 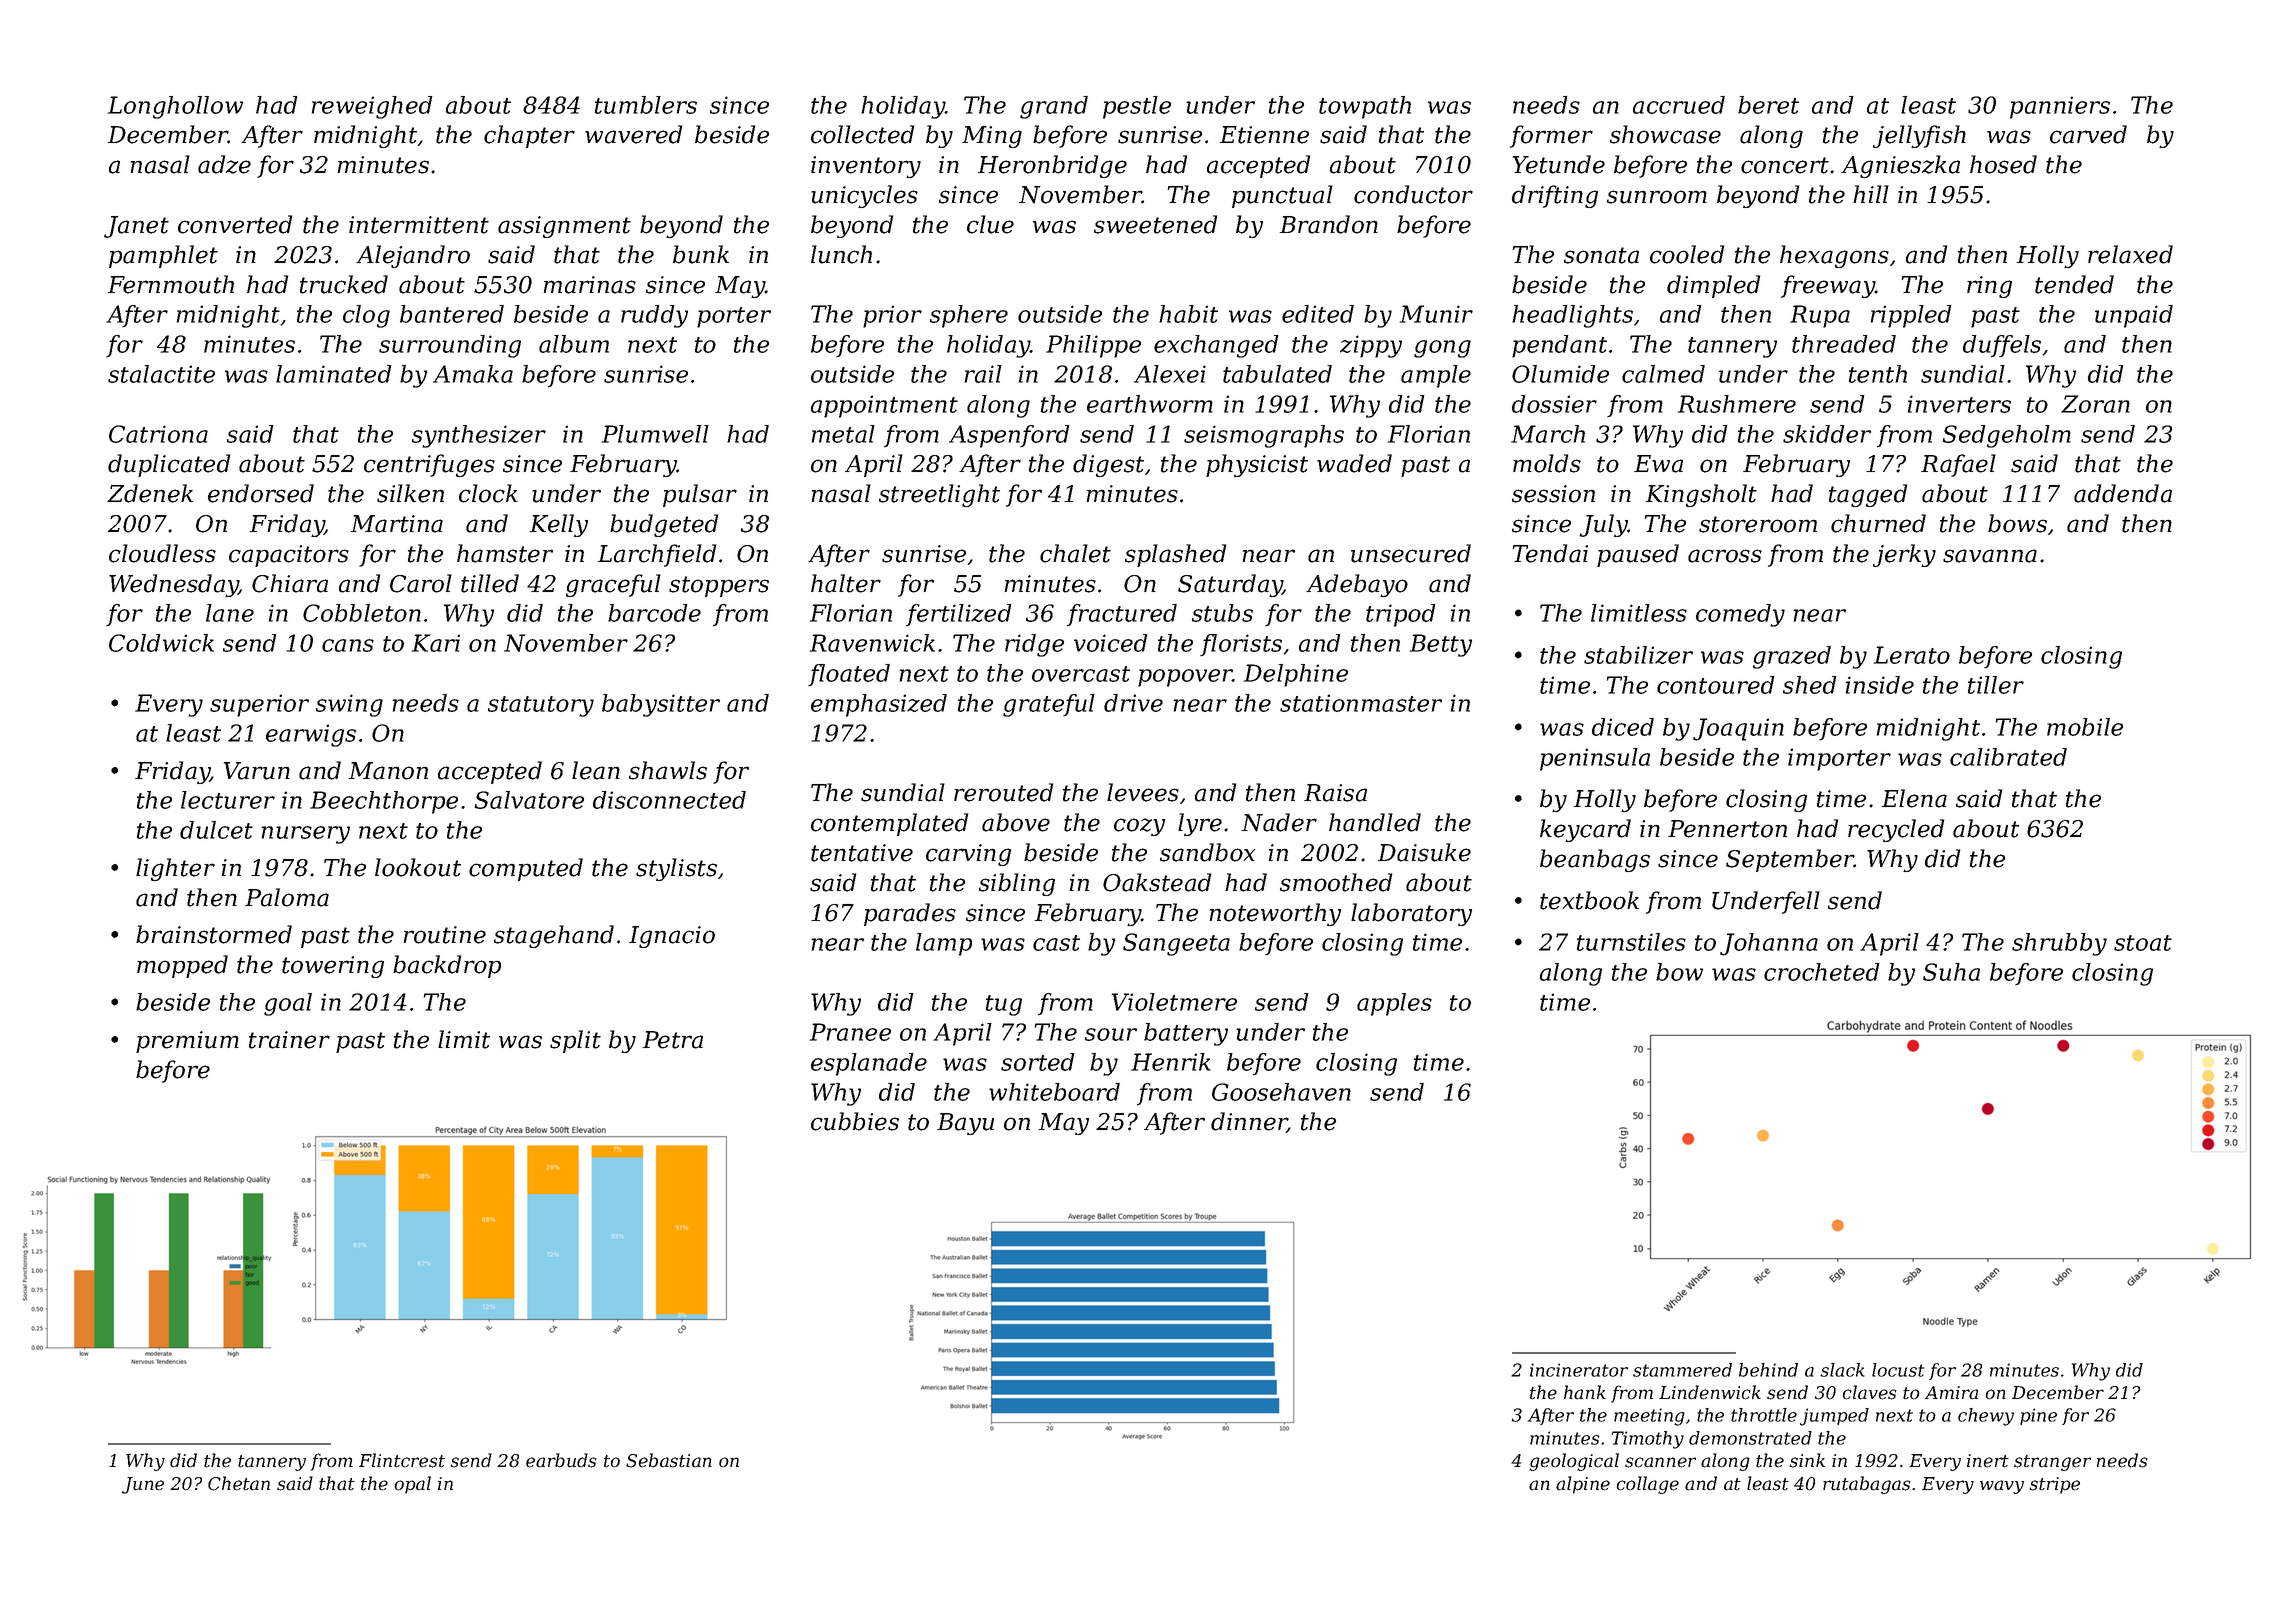 I want to click on stubs, so click(x=1222, y=613).
